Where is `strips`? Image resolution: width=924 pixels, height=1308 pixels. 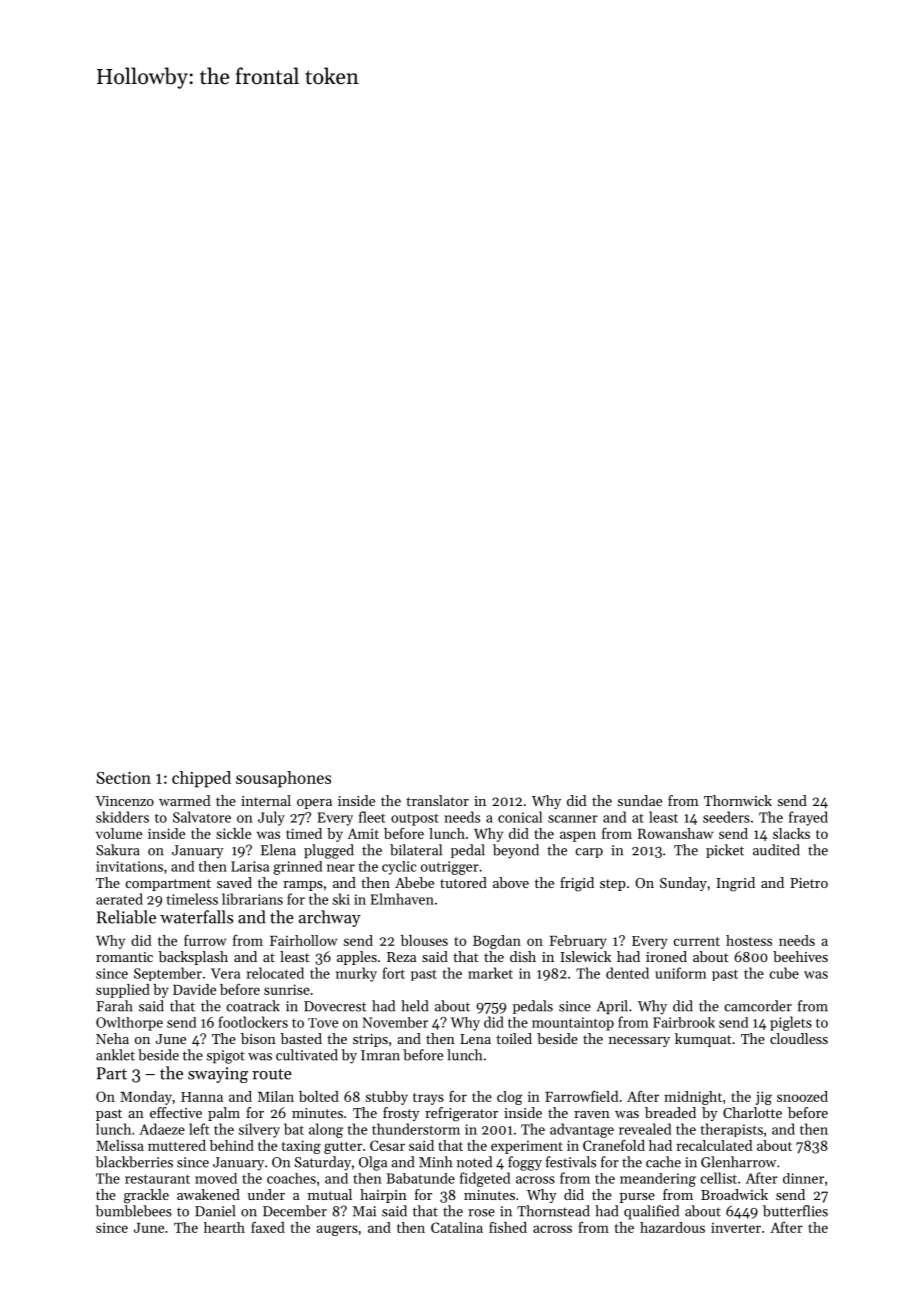
strips is located at coordinates (370, 1040).
